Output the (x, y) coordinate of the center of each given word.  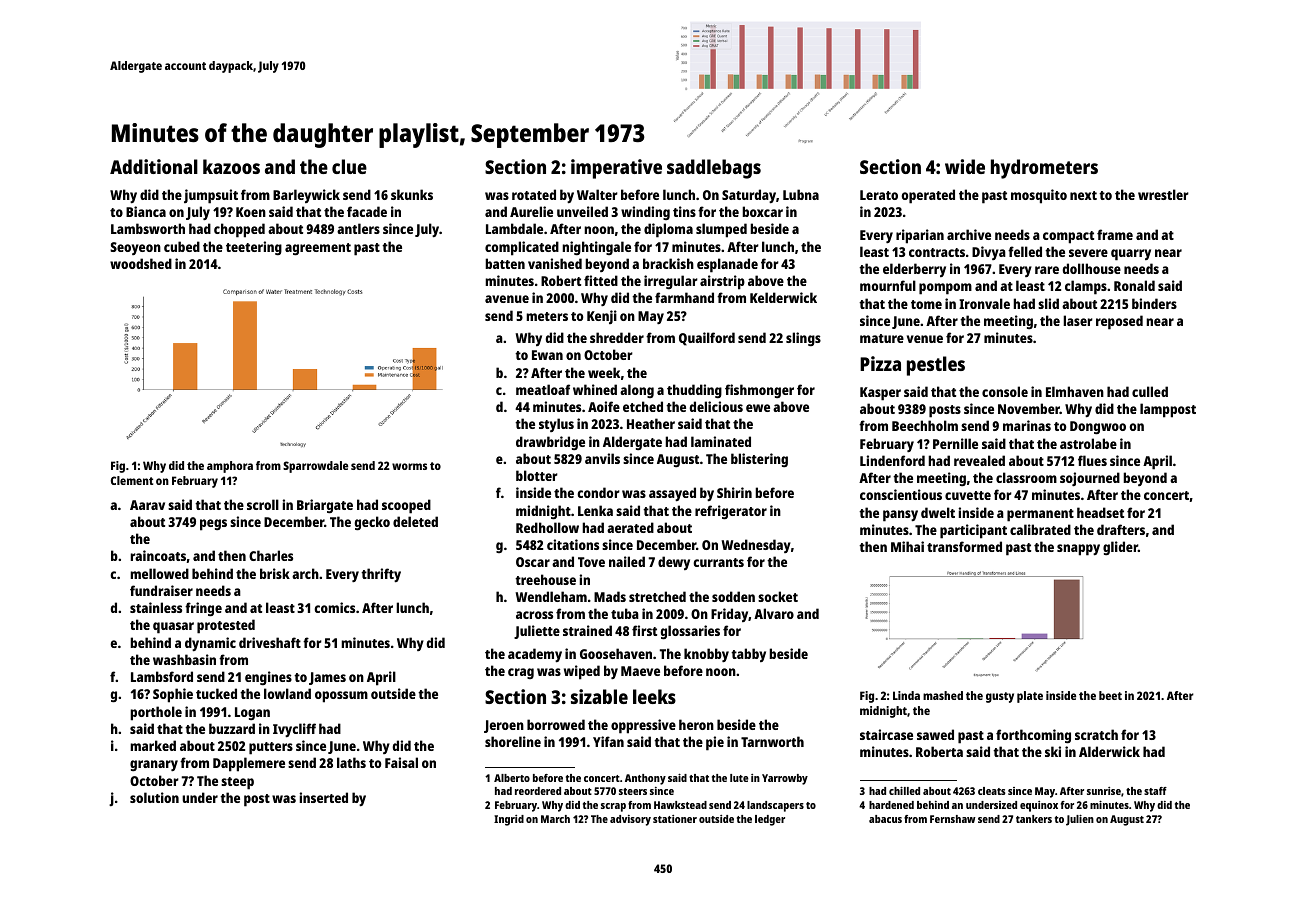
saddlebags (714, 169)
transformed (964, 546)
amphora (230, 467)
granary (154, 765)
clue (349, 166)
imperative (616, 169)
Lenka (595, 510)
